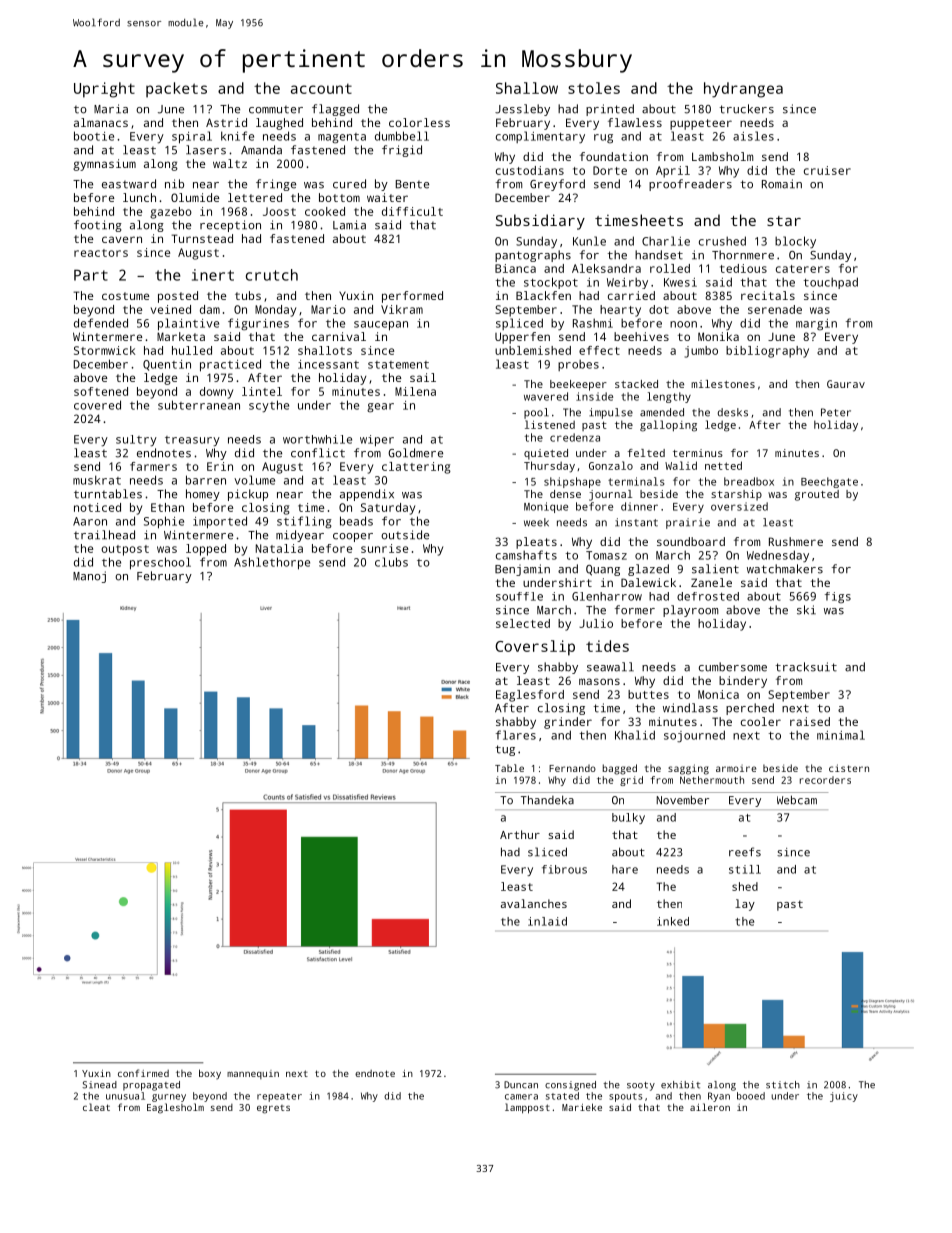 Image resolution: width=952 pixels, height=1233 pixels. Describe the element at coordinates (750, 709) in the page. I see `perched` at that location.
